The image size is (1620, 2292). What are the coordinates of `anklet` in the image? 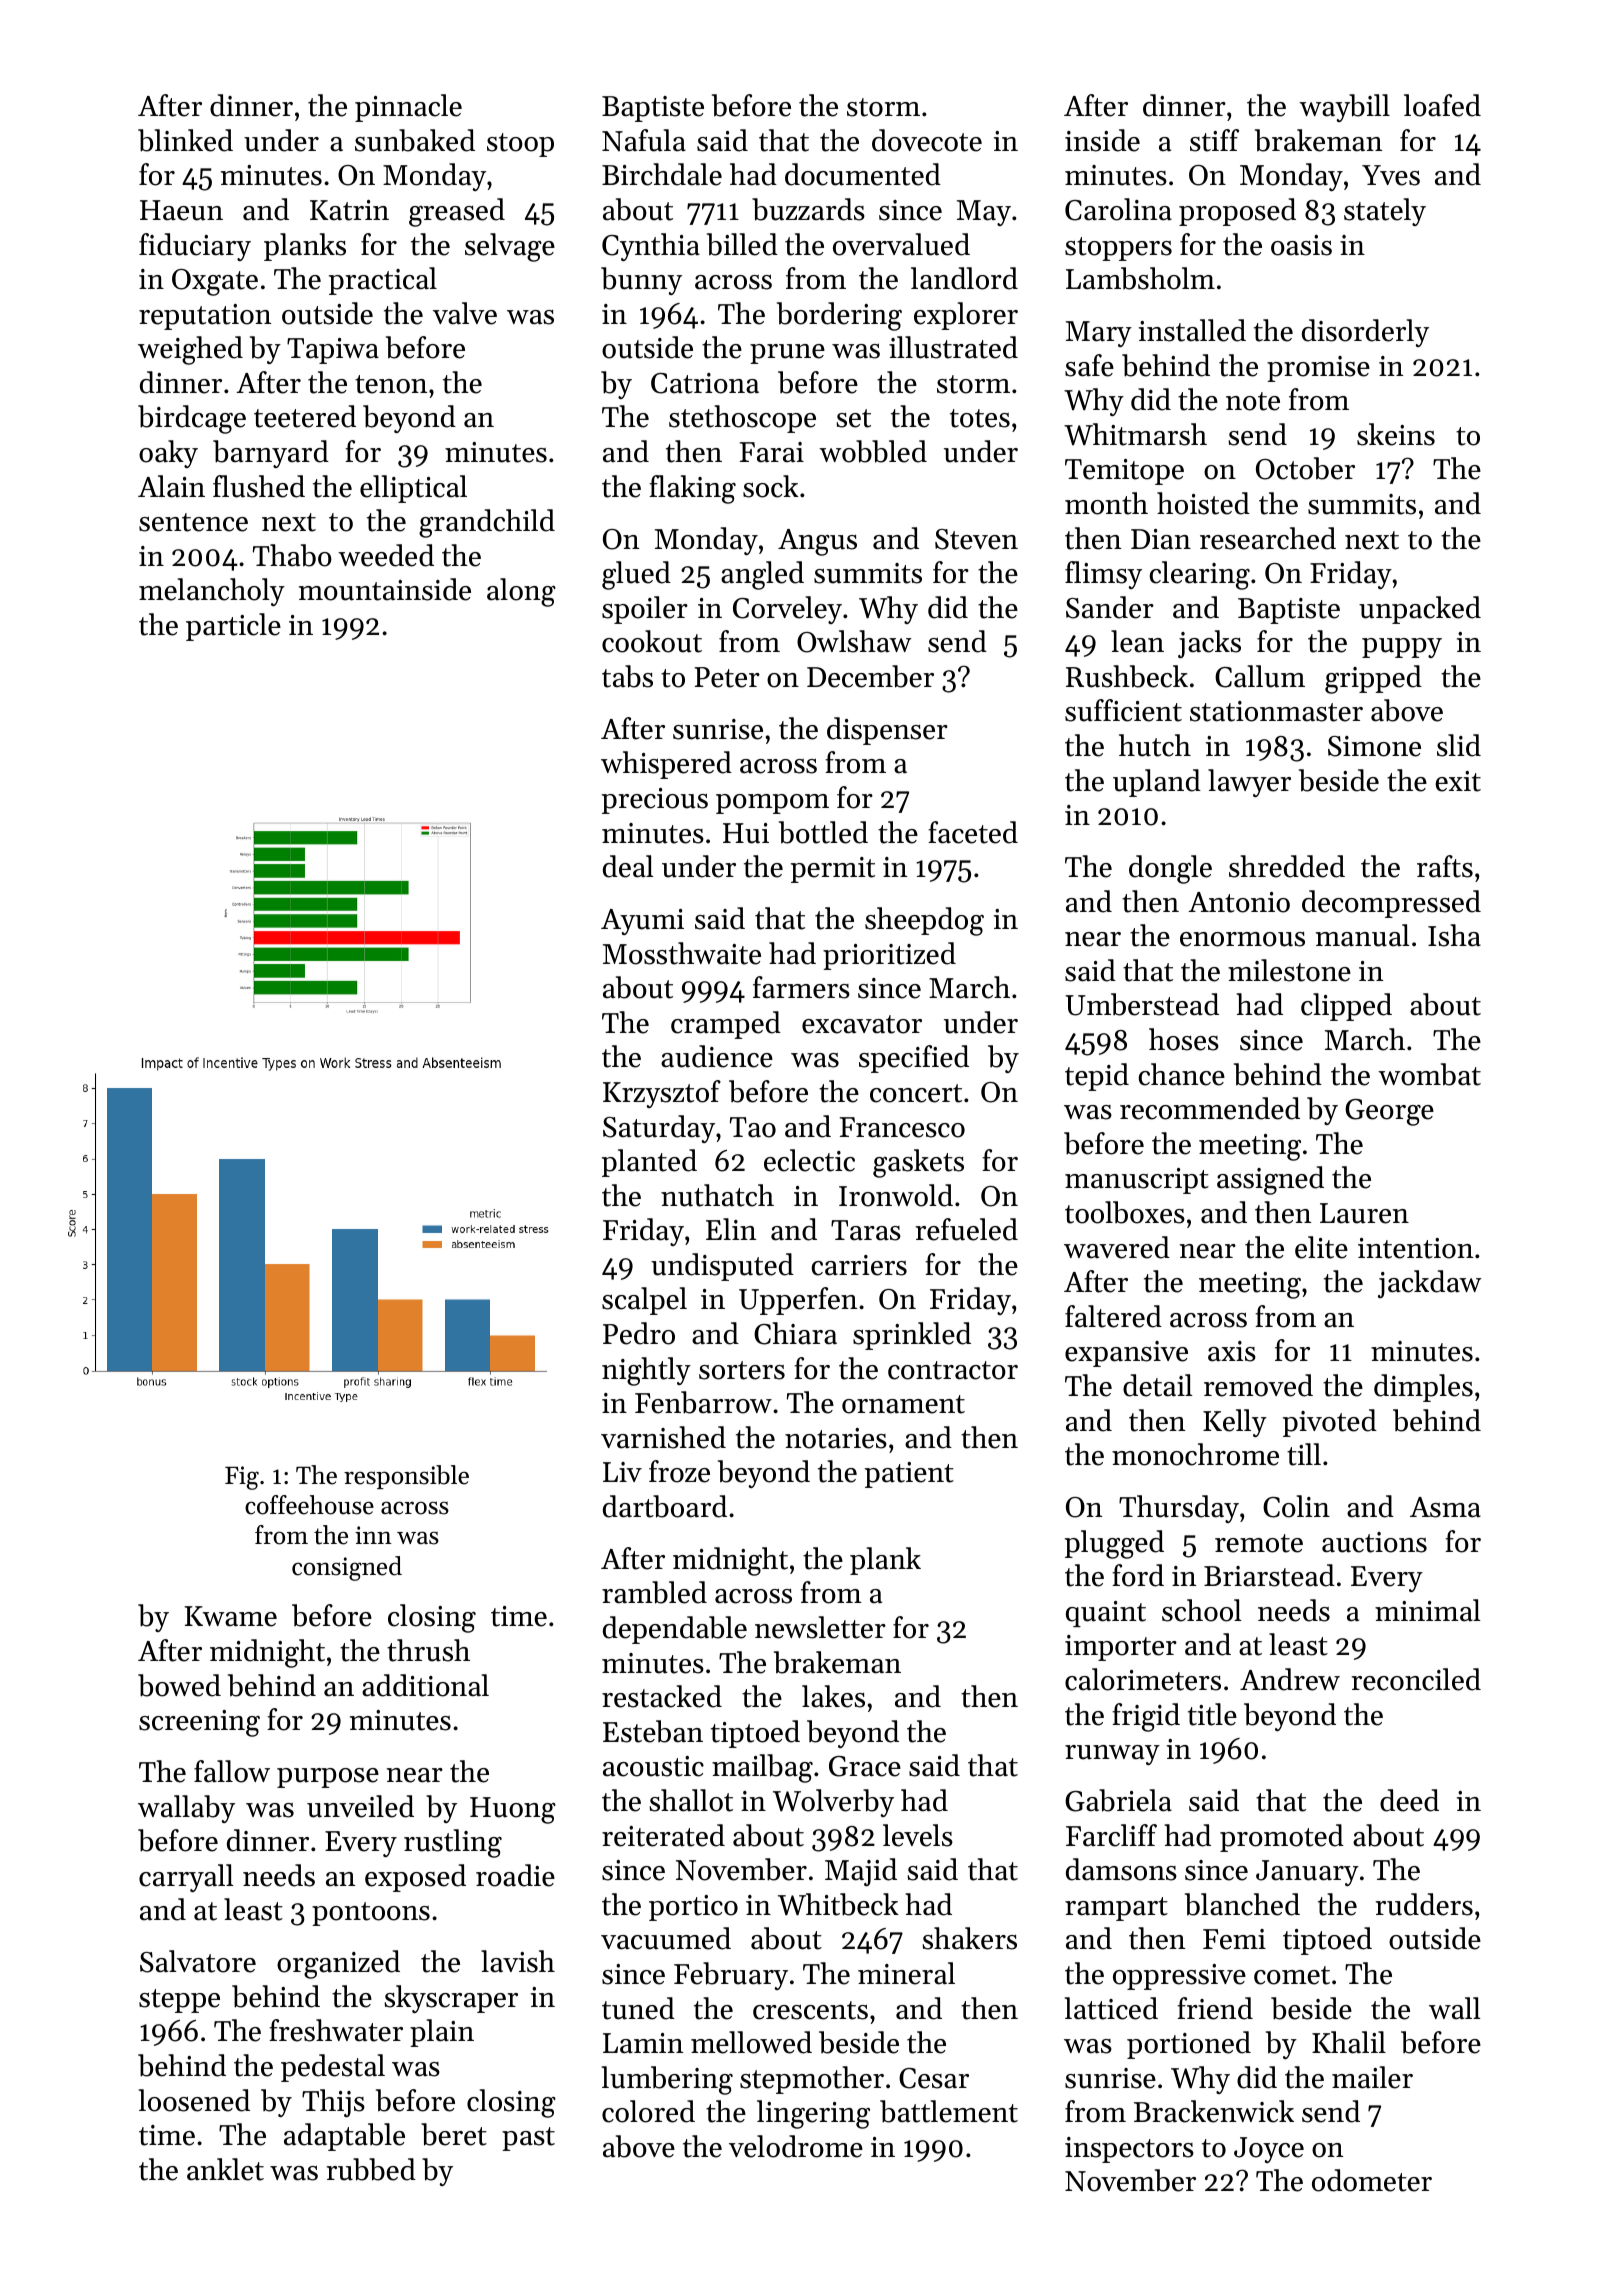 It's located at (225, 2169).
